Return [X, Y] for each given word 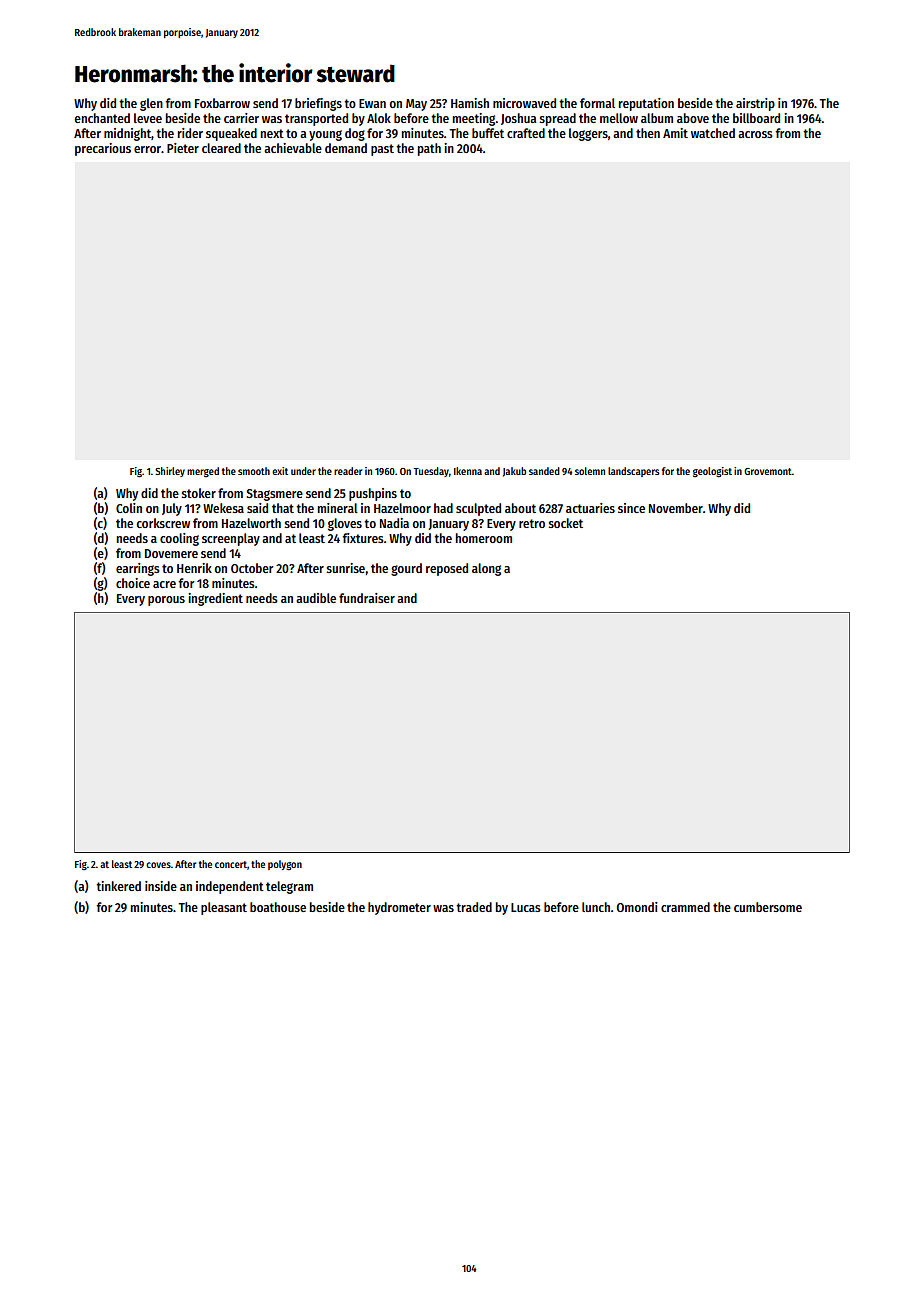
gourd [406, 569]
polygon [285, 865]
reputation [646, 104]
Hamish [470, 103]
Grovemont [768, 471]
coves [158, 865]
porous [166, 601]
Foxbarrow [222, 103]
